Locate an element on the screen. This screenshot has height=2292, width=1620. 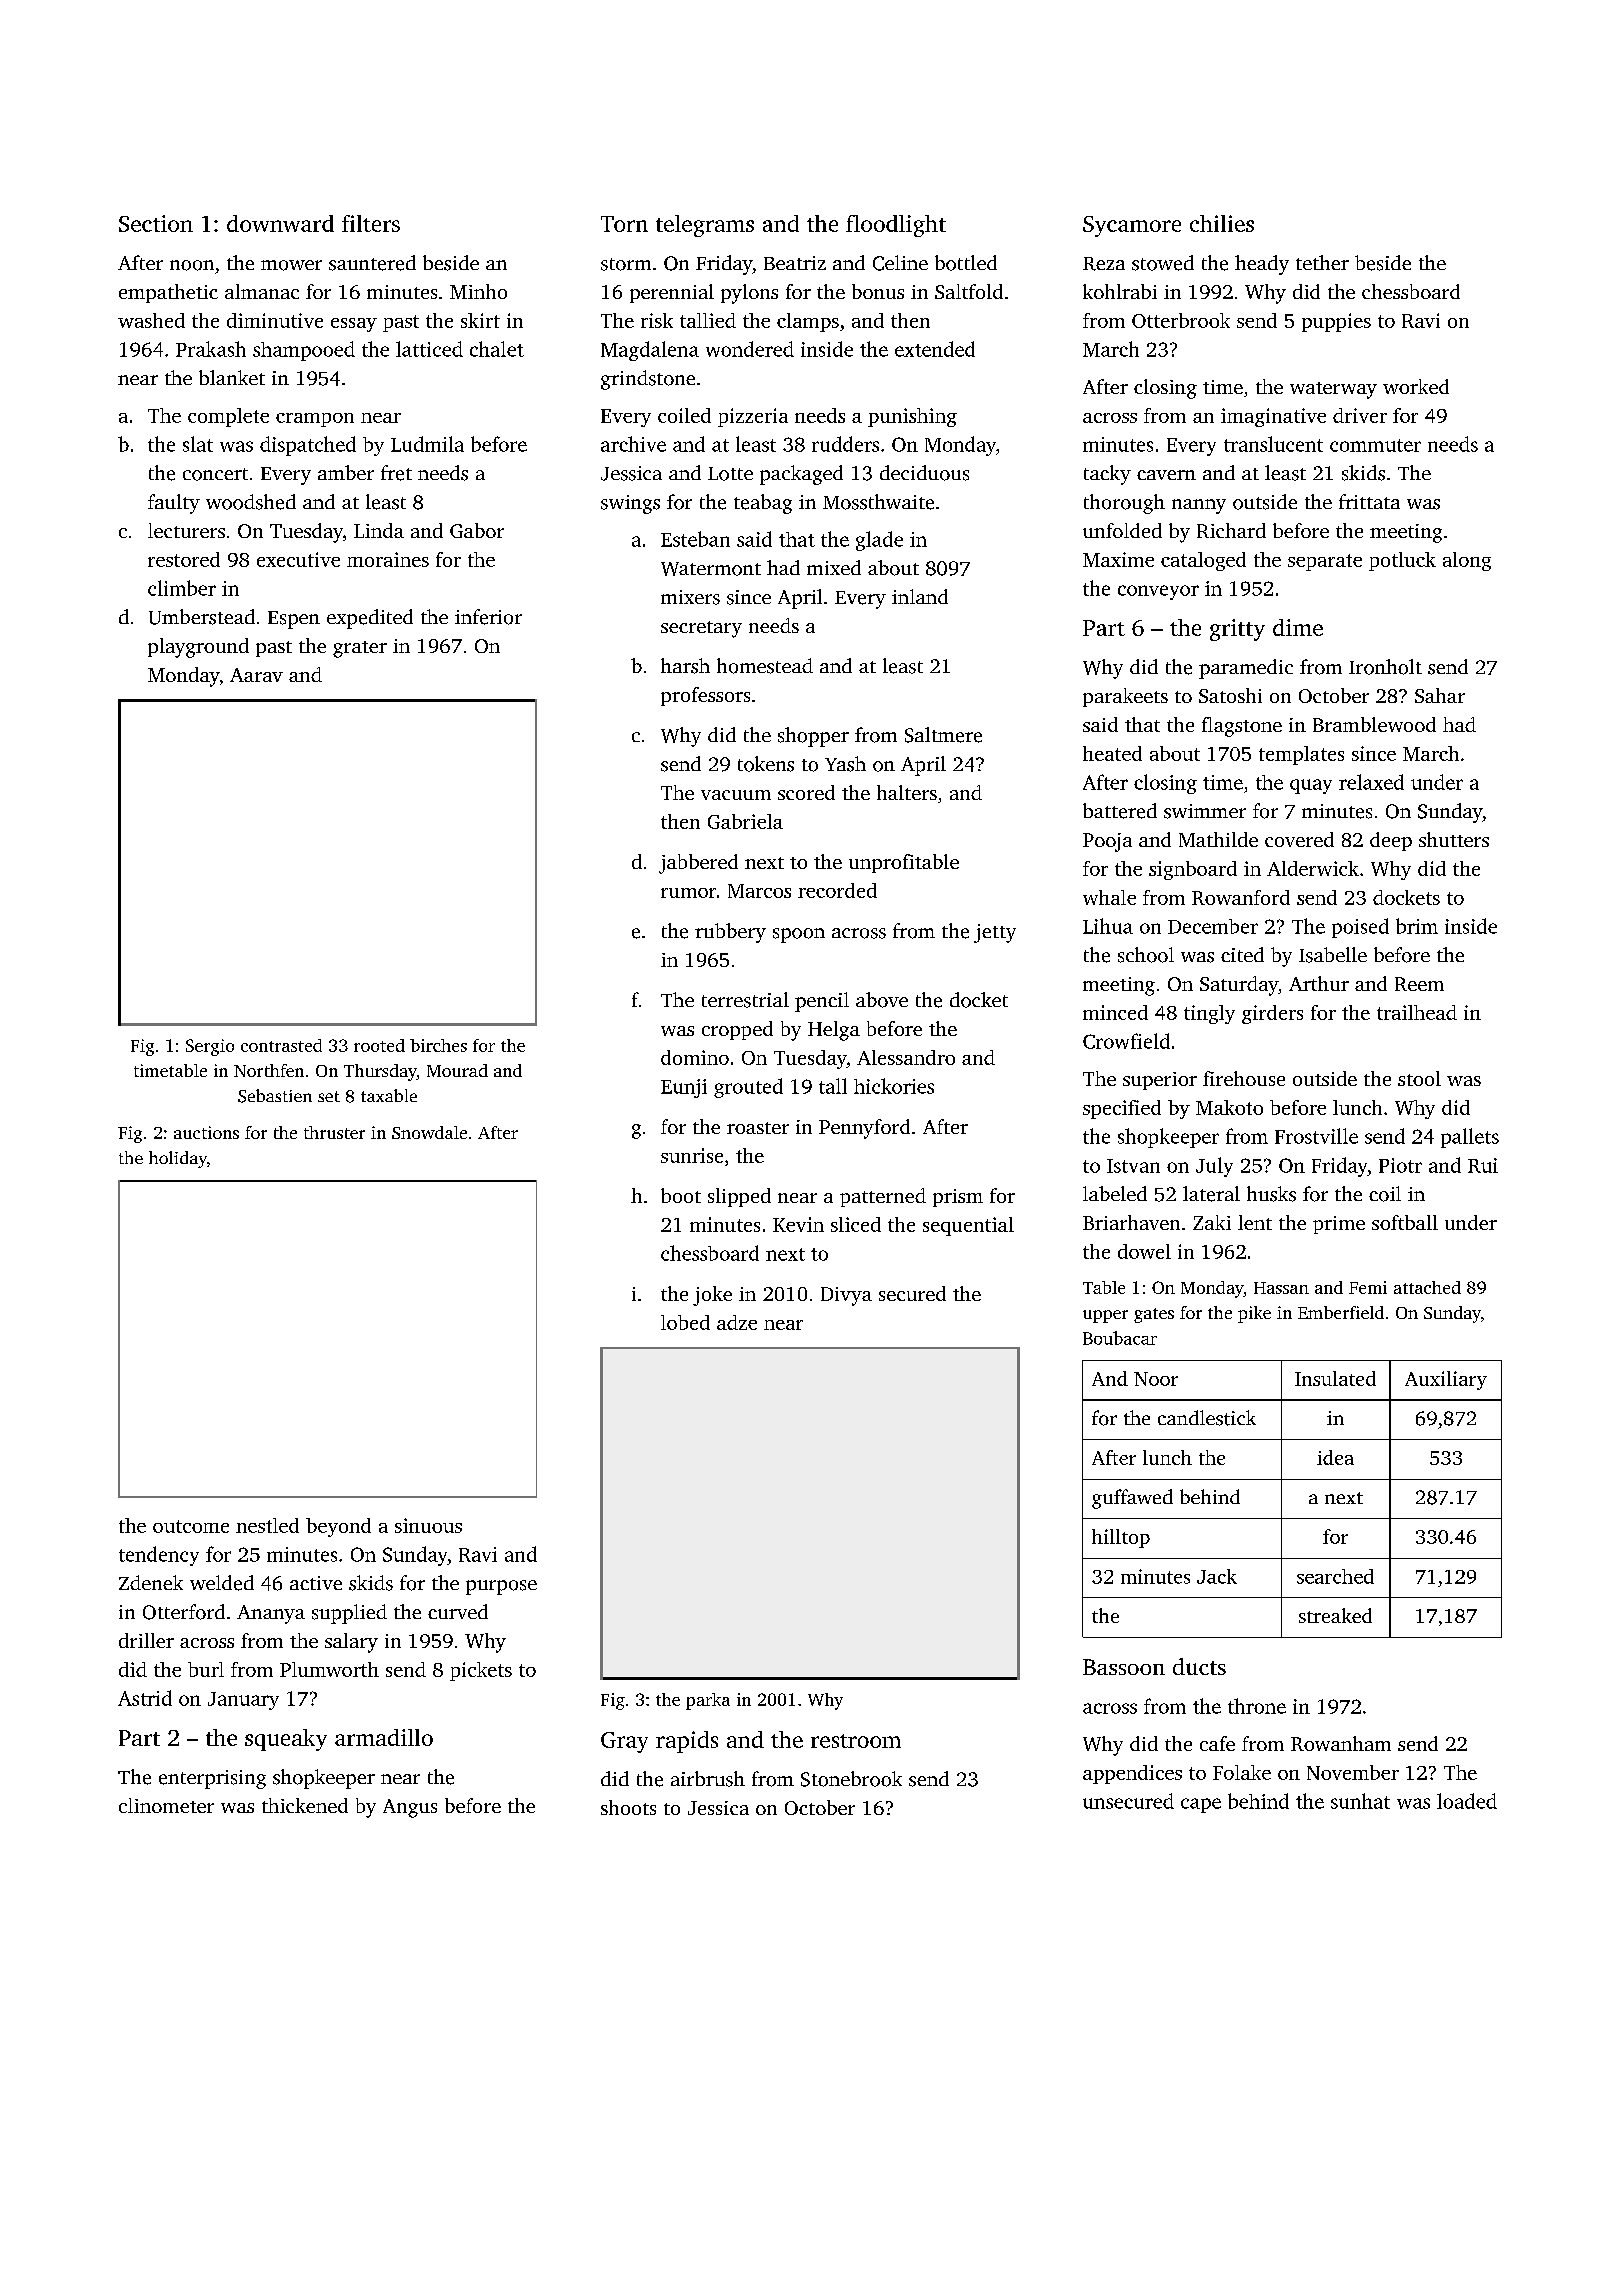
thickened is located at coordinates (305, 1805).
